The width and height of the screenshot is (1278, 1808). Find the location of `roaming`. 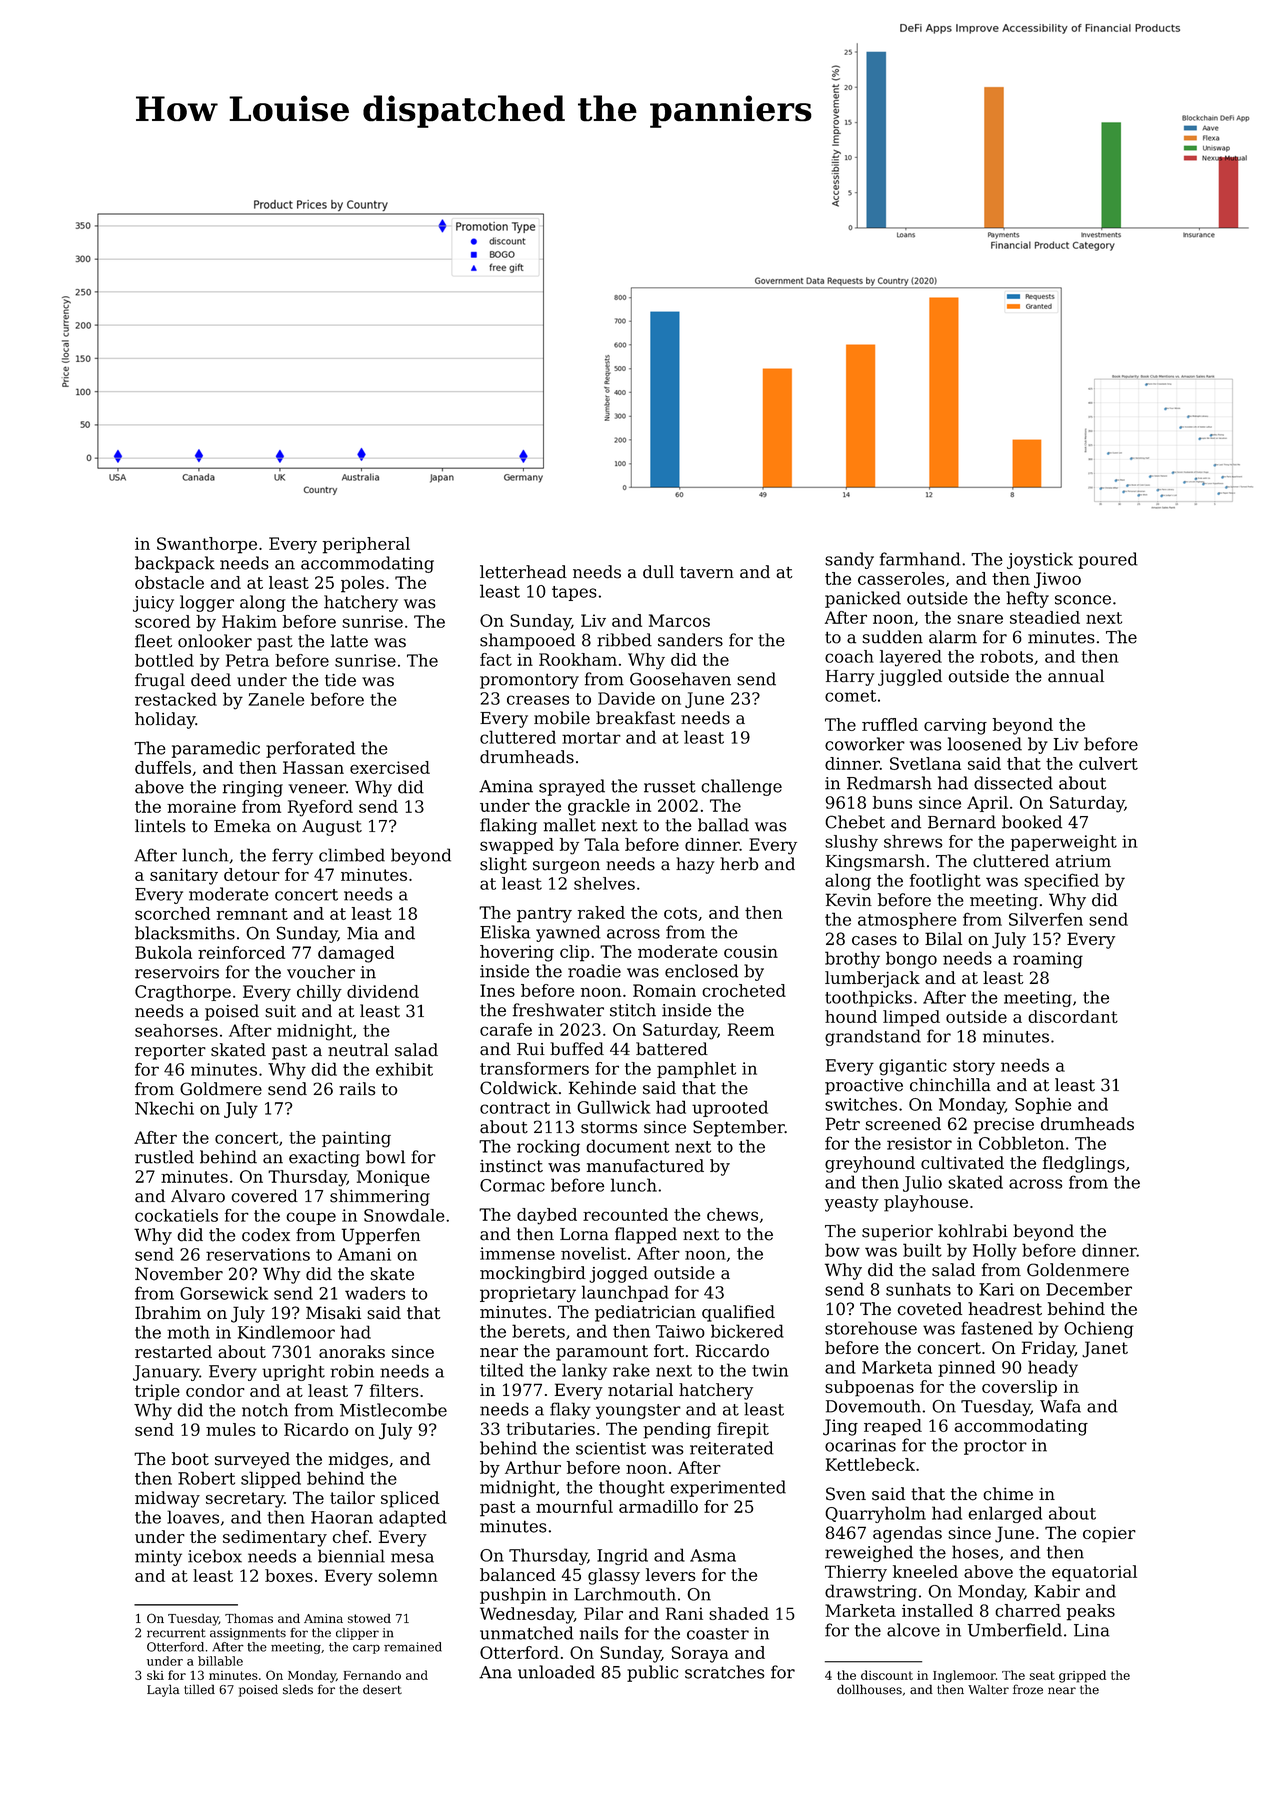

roaming is located at coordinates (1048, 960).
